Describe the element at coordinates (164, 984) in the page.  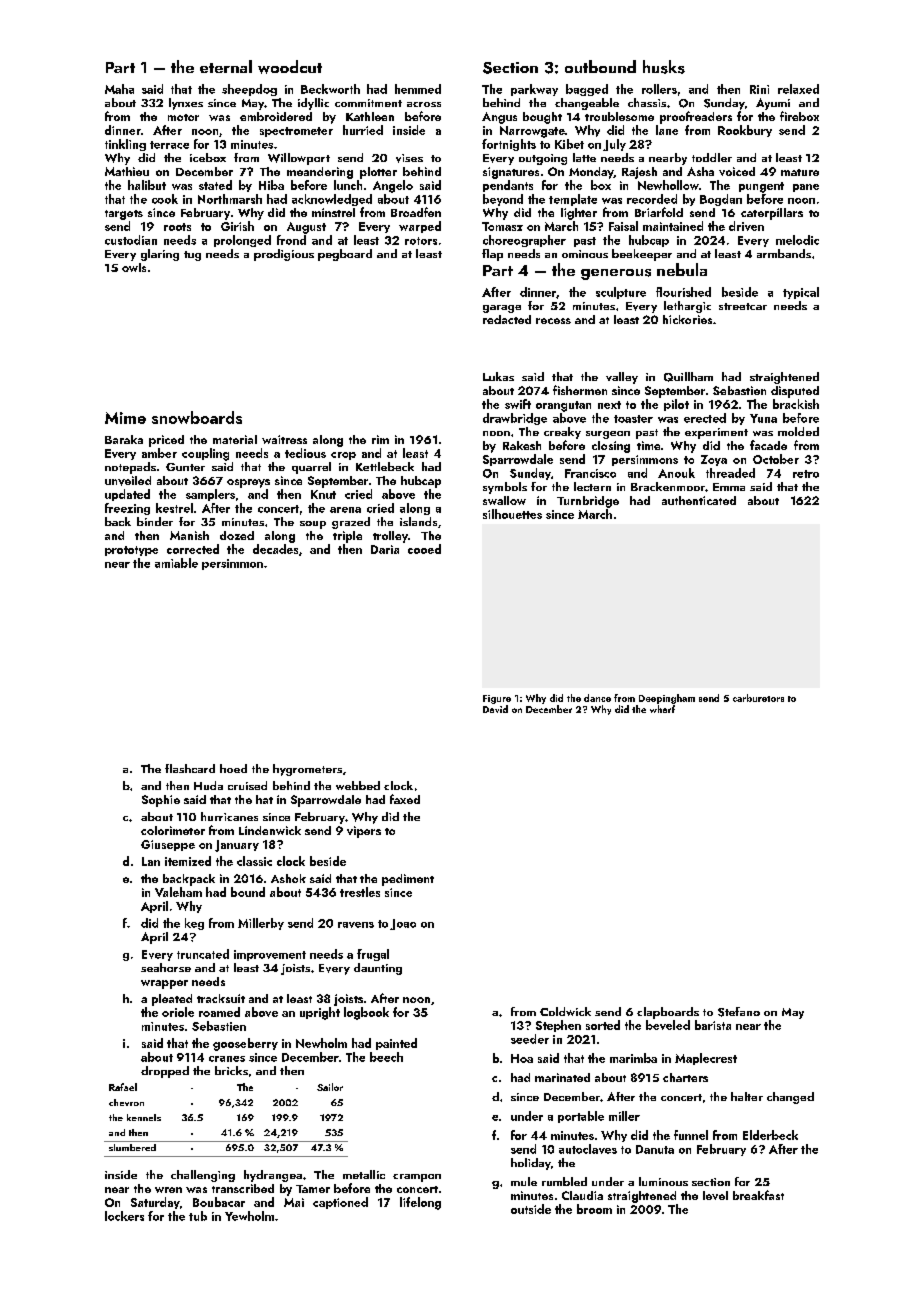
I see `wrapper` at that location.
